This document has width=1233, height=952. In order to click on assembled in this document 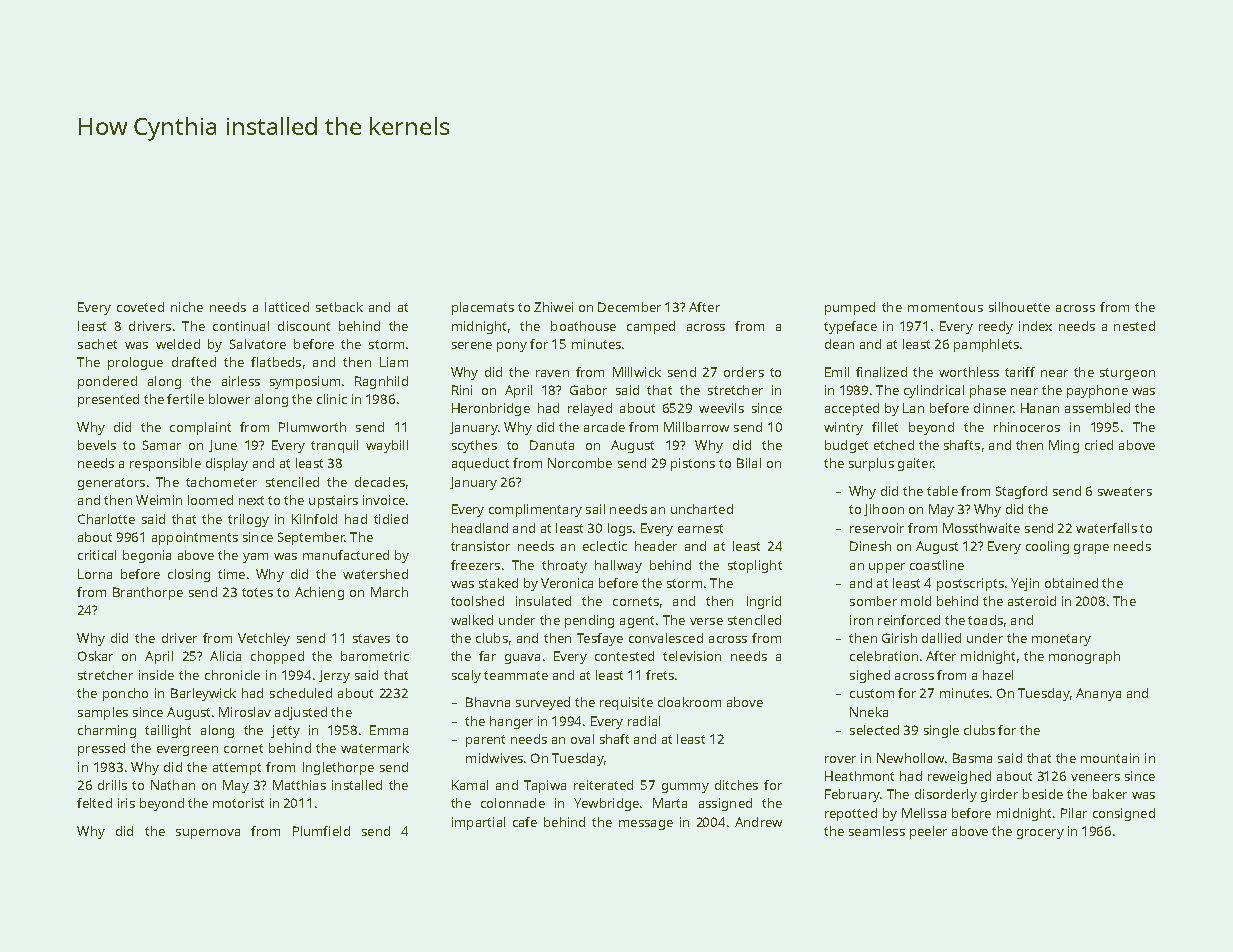, I will do `click(1097, 408)`.
